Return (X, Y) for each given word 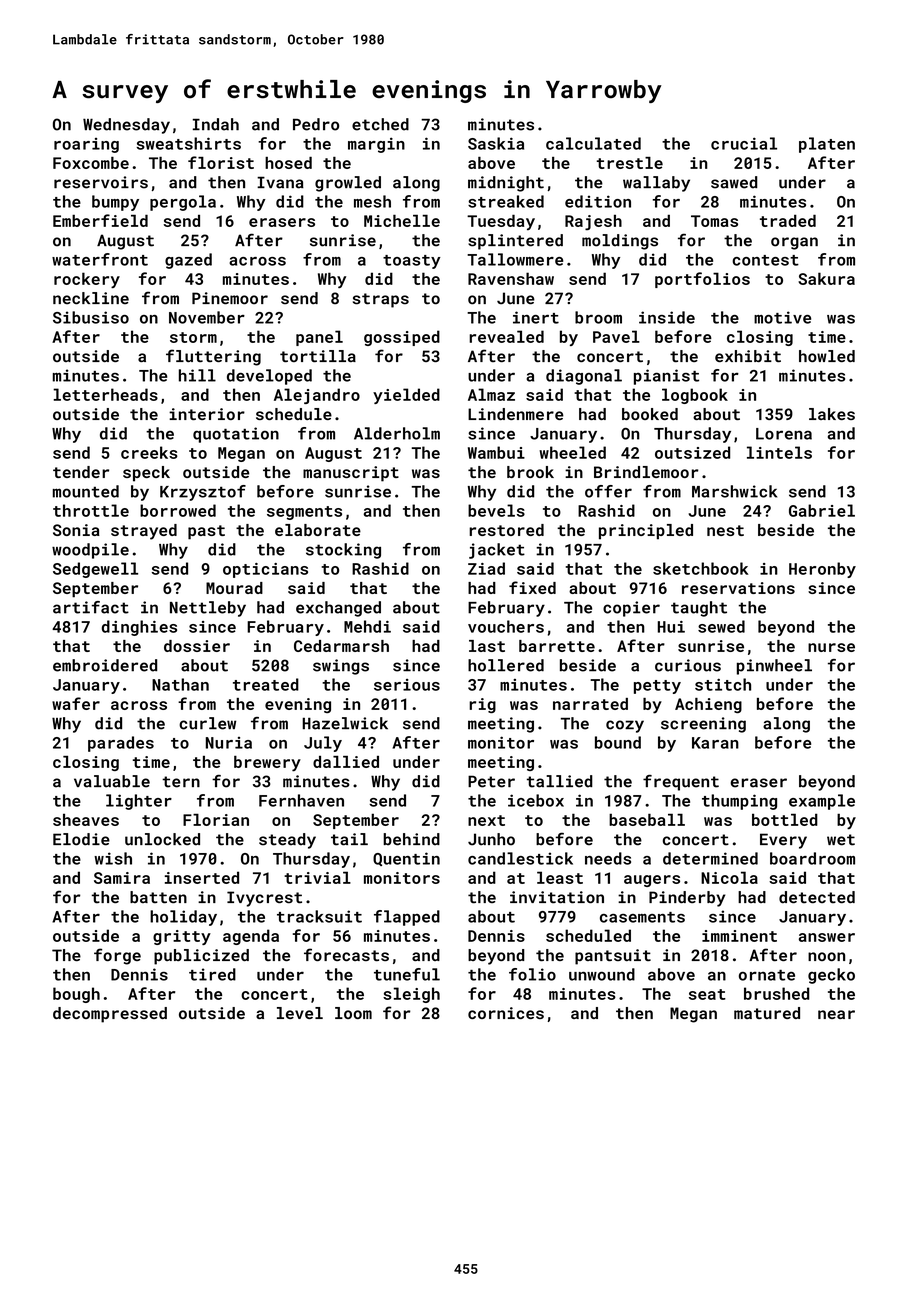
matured (767, 1013)
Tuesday (501, 222)
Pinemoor (230, 298)
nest (725, 530)
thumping (739, 802)
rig (482, 705)
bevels (496, 510)
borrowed (178, 510)
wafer (76, 703)
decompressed (110, 1015)
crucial (744, 143)
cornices (506, 1013)
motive (782, 317)
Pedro (316, 124)
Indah (216, 124)
